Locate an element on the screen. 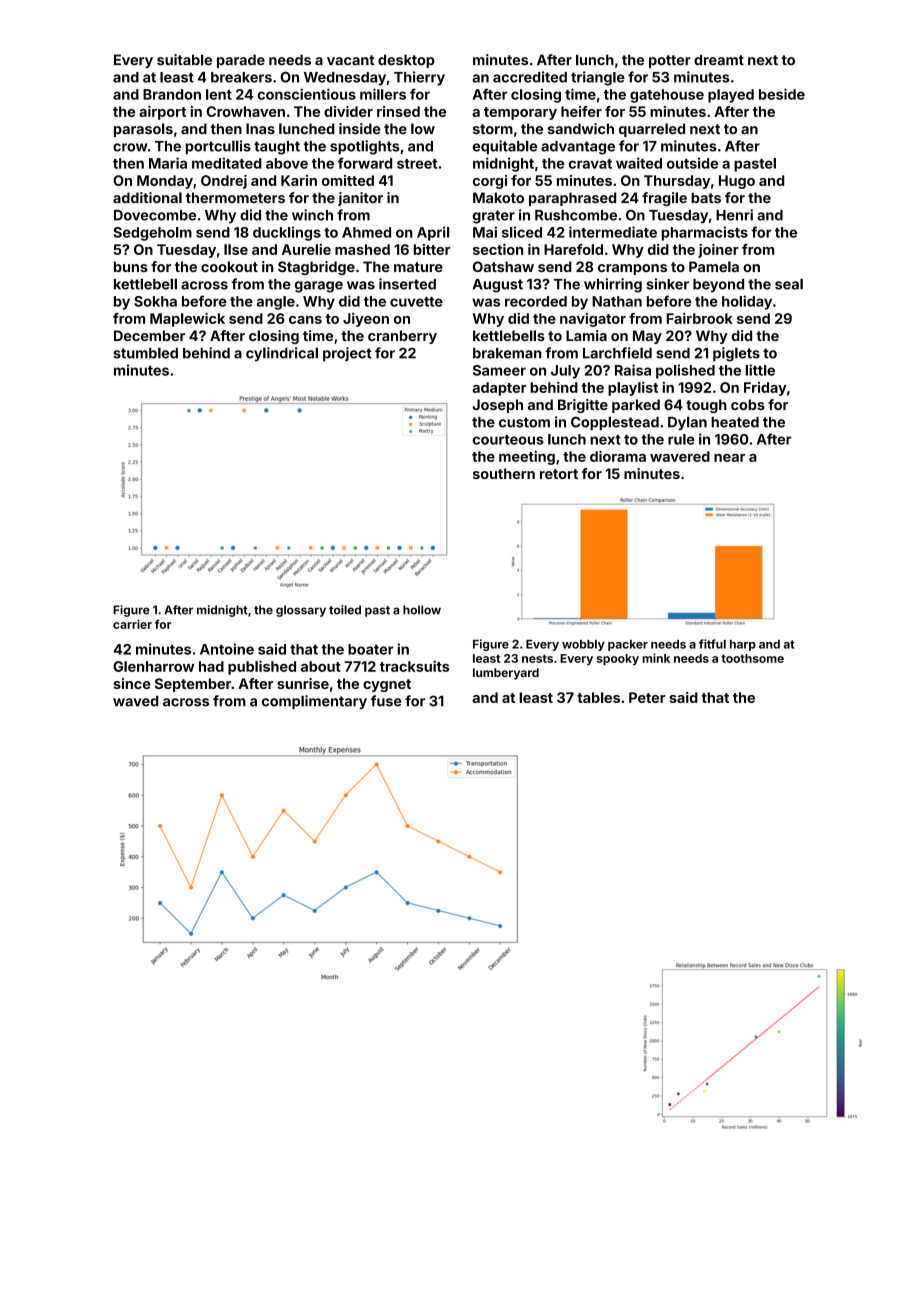  desktop is located at coordinates (406, 61).
